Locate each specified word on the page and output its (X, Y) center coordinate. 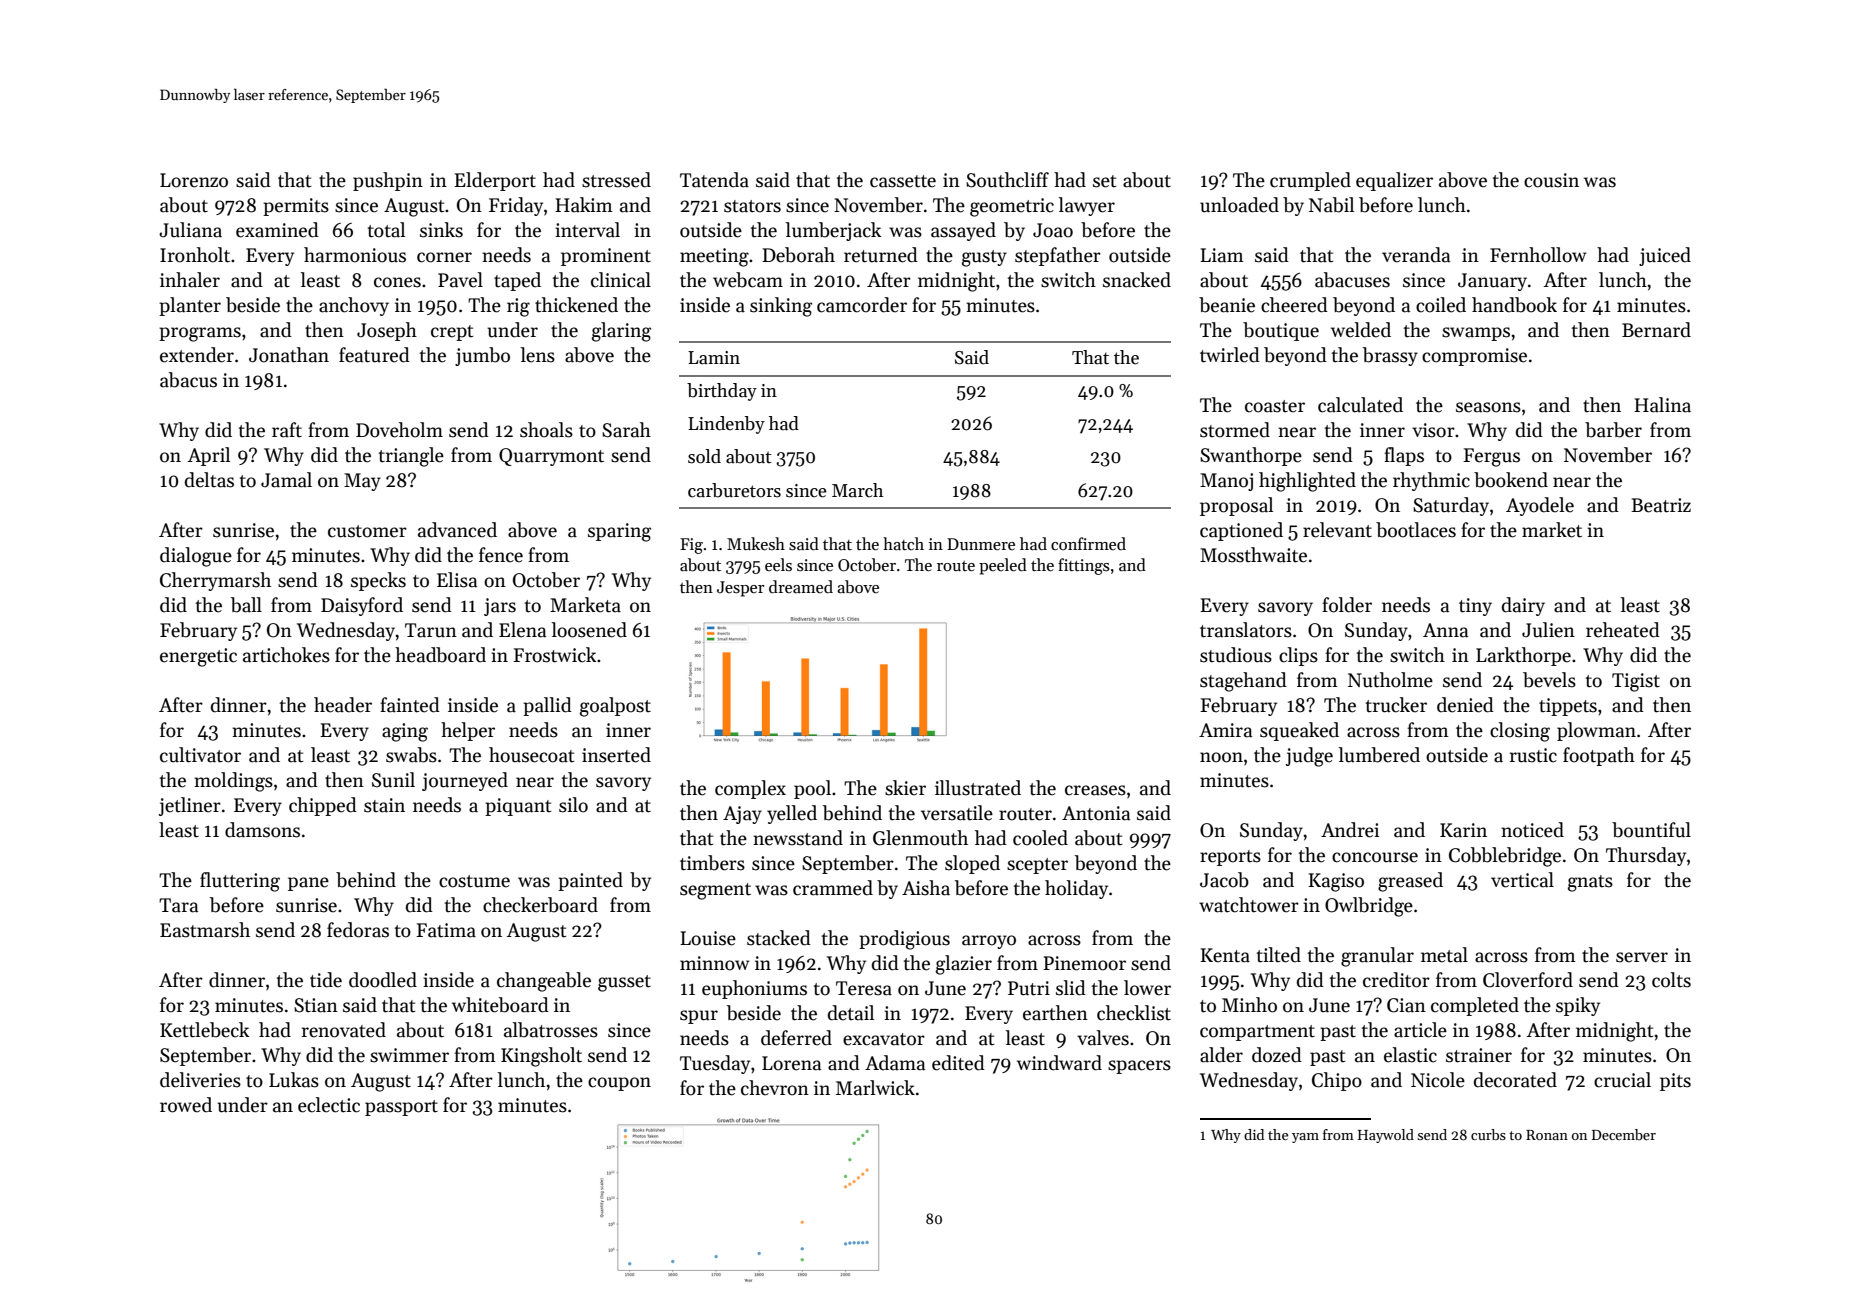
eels (778, 565)
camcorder (862, 305)
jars (500, 607)
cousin (1551, 180)
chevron (775, 1088)
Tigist (1636, 682)
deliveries (200, 1080)
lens (538, 355)
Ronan (1547, 1135)
